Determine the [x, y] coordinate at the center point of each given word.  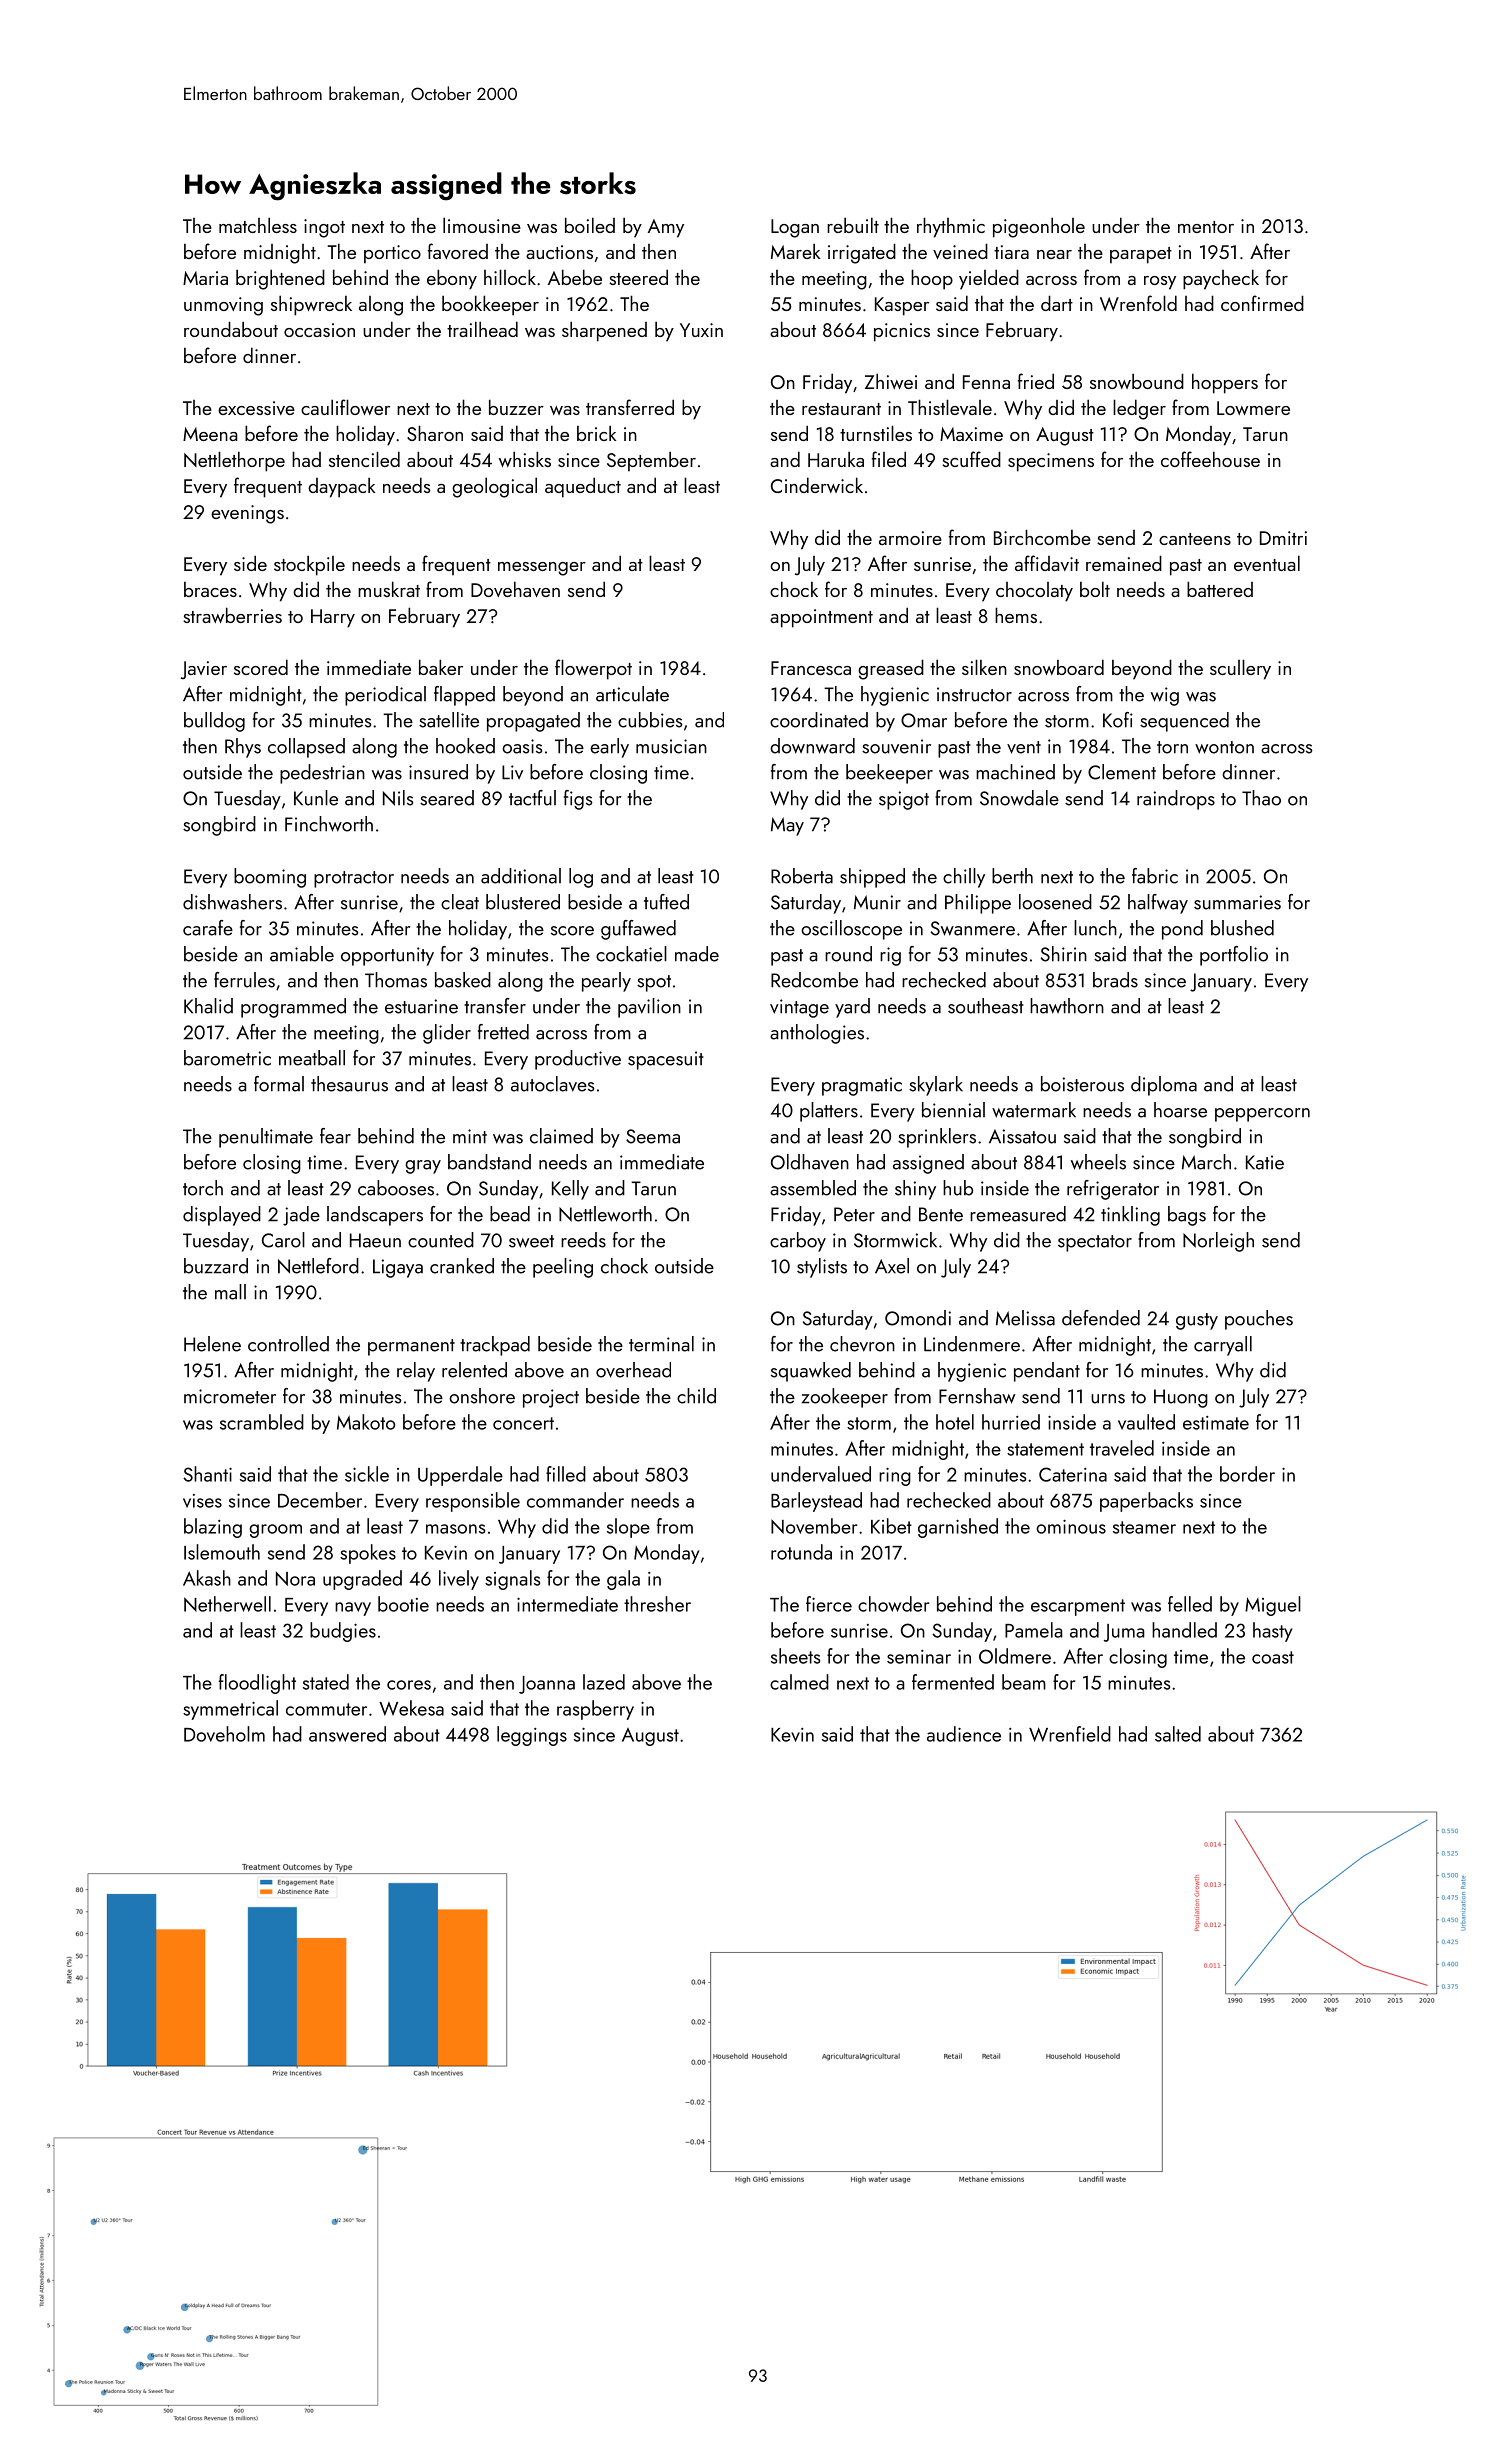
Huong [1181, 1398]
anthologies [817, 1034]
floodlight [257, 1684]
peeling [563, 1268]
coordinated [819, 720]
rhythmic [951, 227]
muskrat [389, 589]
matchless [258, 225]
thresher [657, 1604]
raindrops [1176, 800]
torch [203, 1188]
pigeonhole [1039, 227]
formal [279, 1084]
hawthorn [1067, 1006]
